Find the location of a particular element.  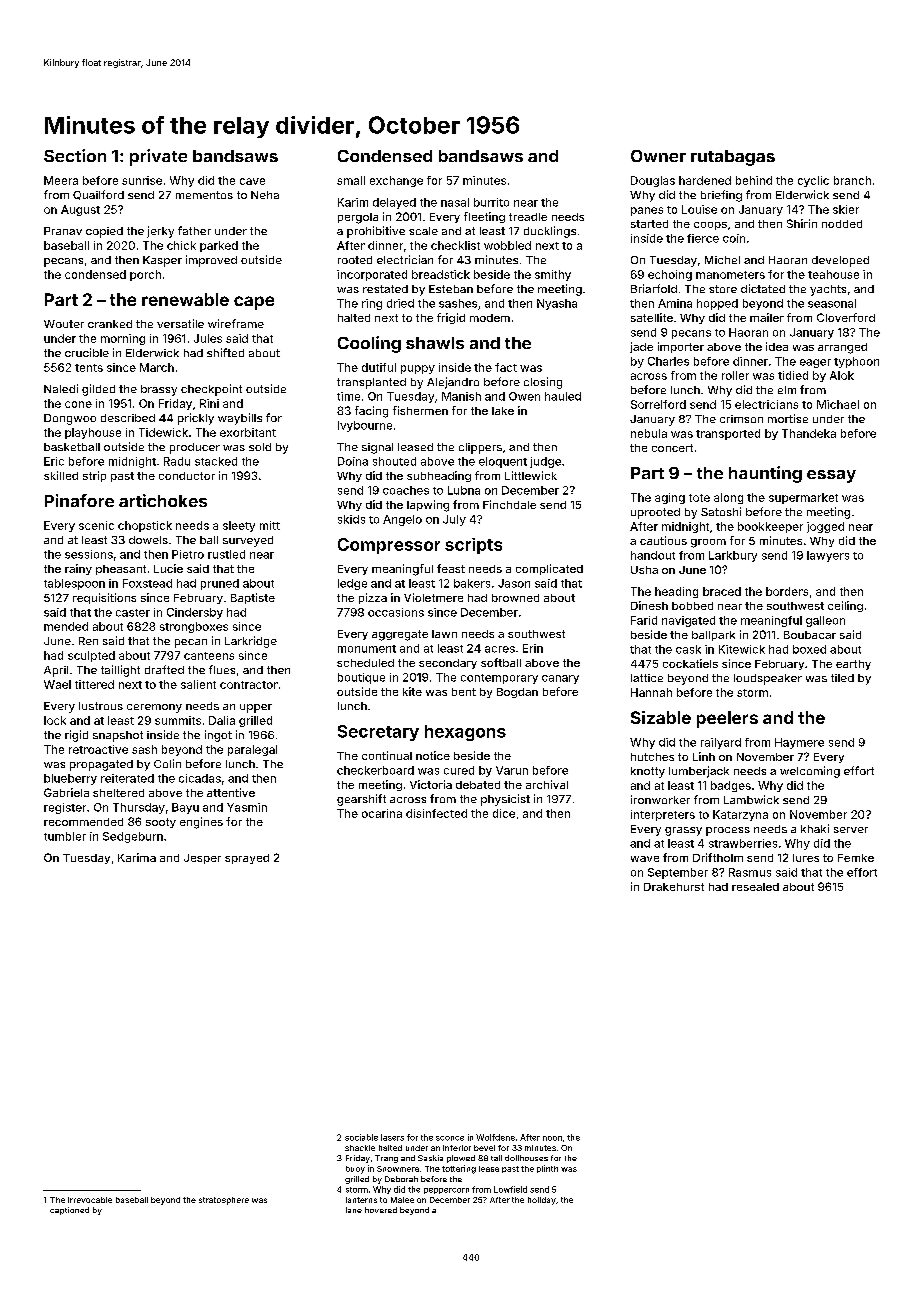

burrito is located at coordinates (491, 202).
